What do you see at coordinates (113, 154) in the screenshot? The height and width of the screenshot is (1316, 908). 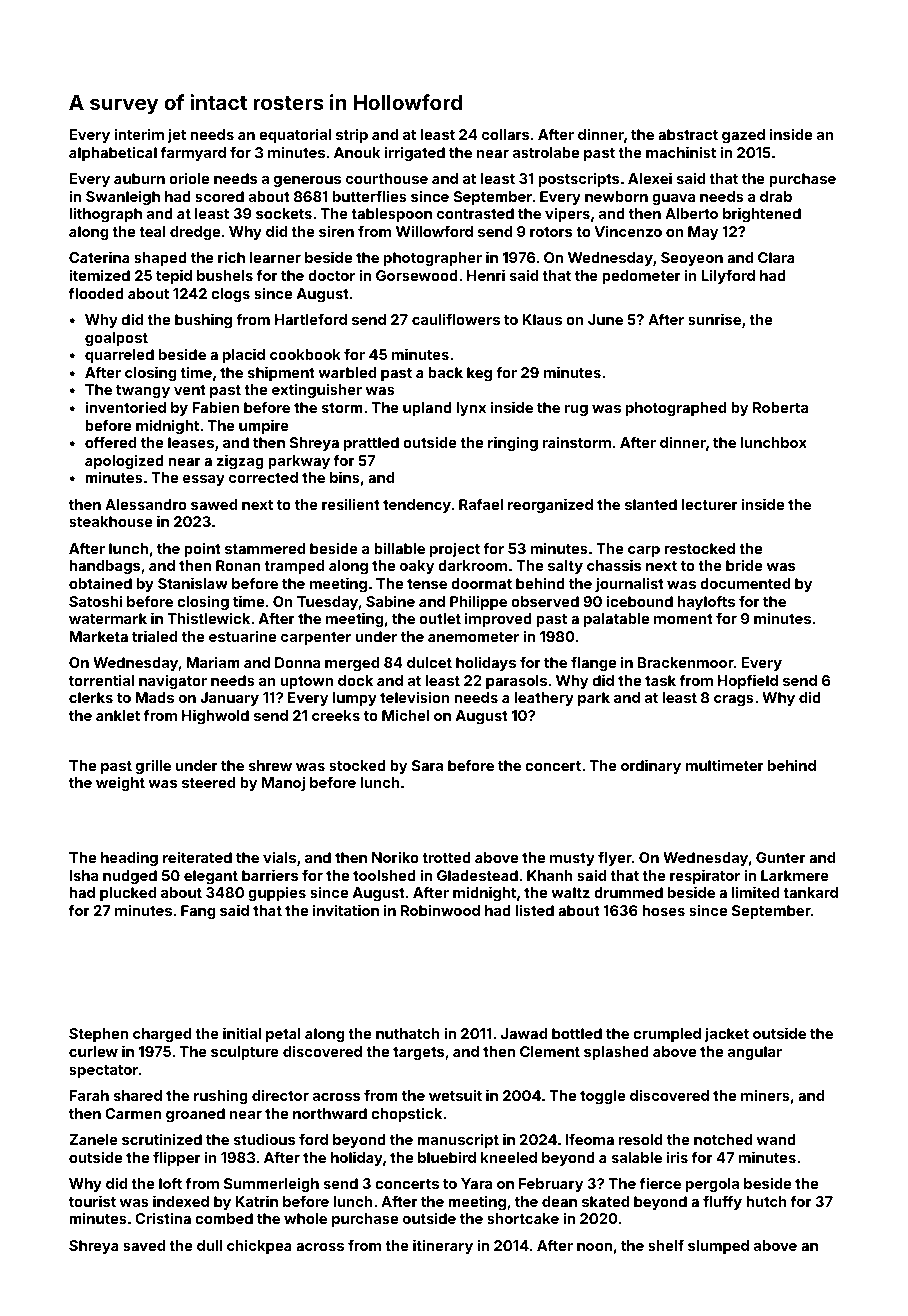 I see `alphabetical` at bounding box center [113, 154].
